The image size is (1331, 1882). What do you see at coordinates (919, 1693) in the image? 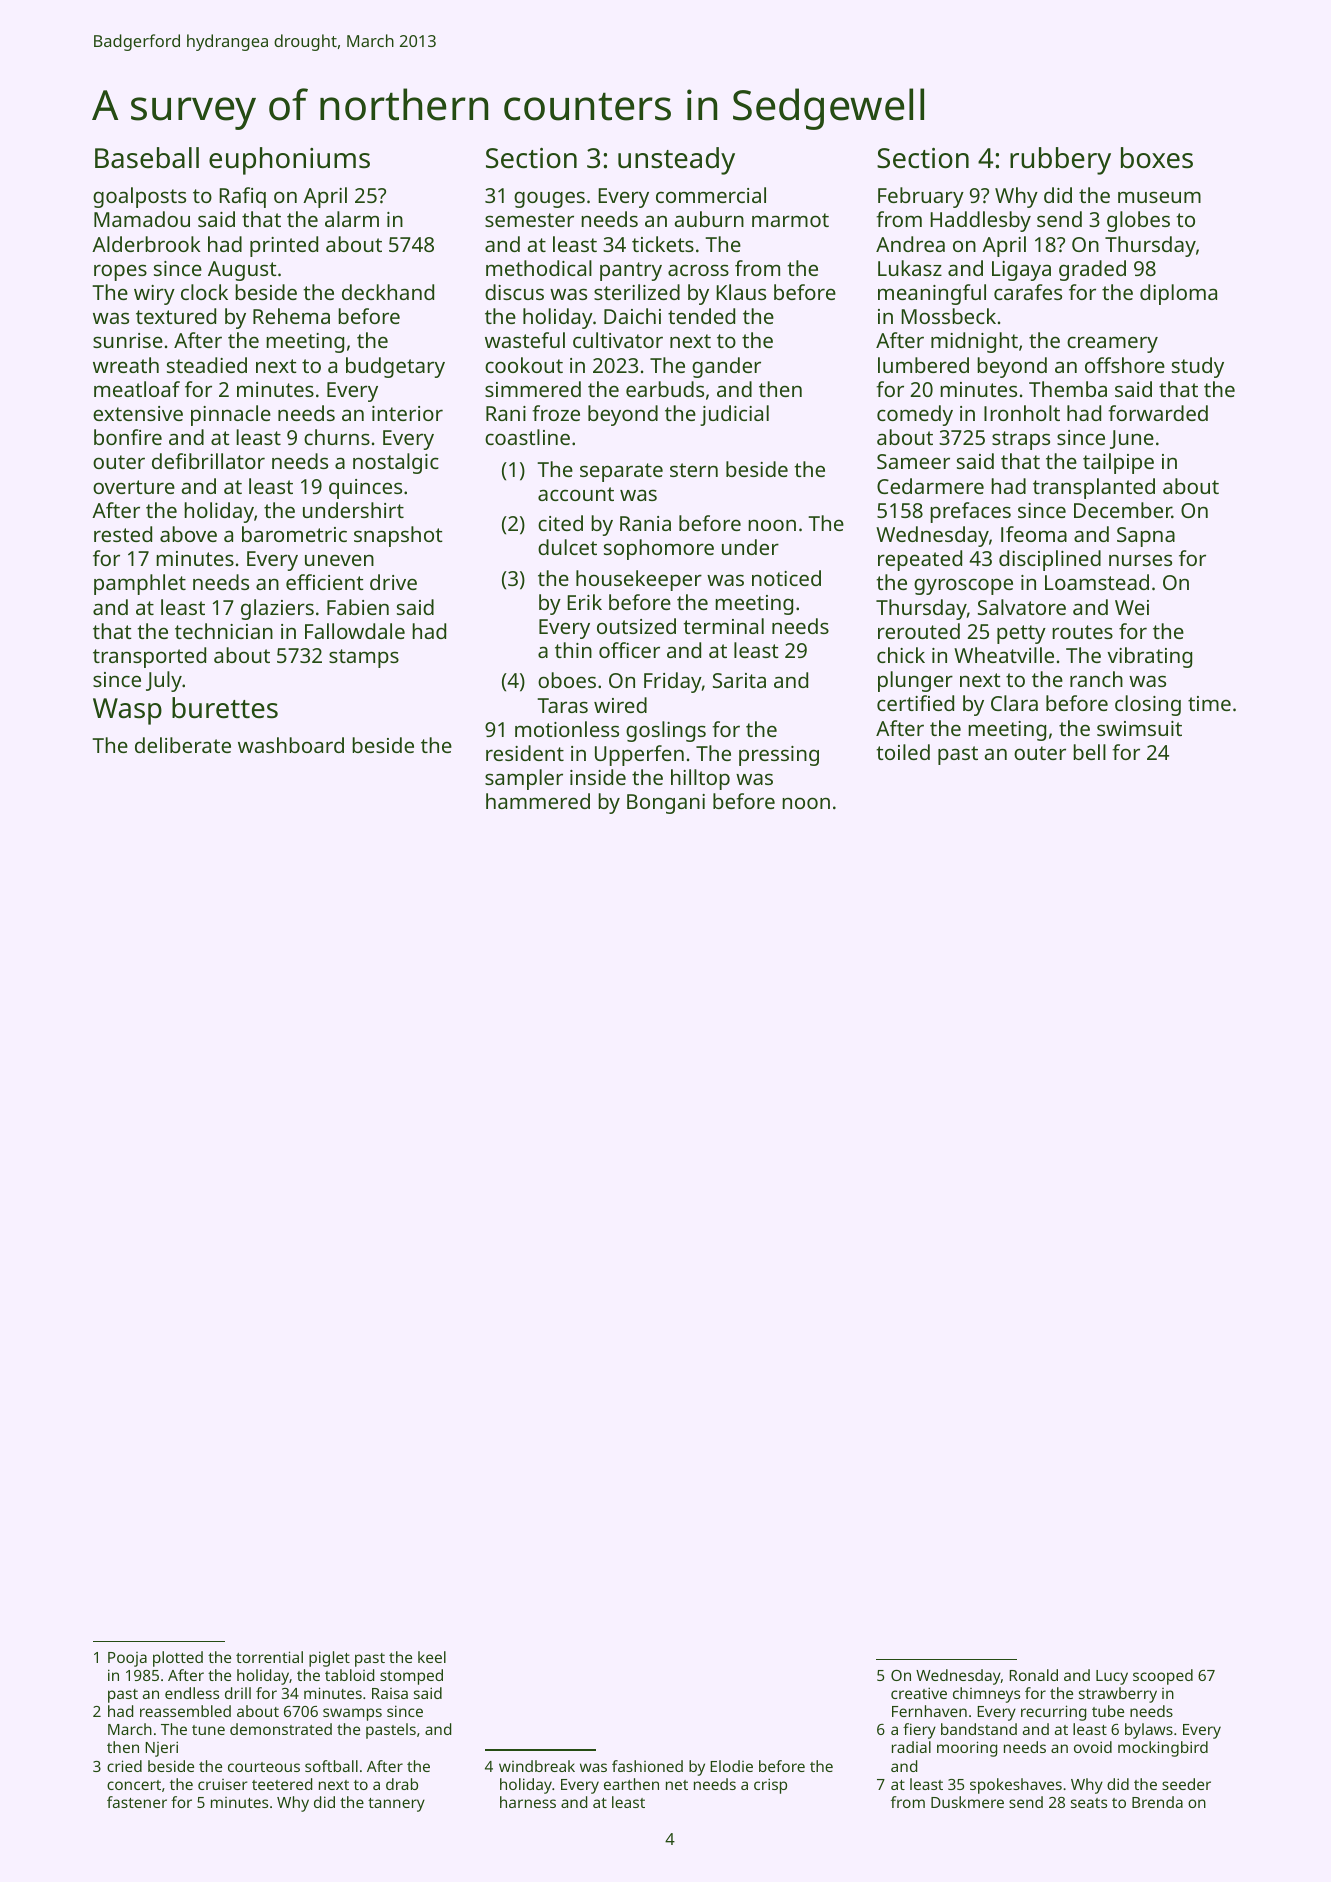
I see `creative` at bounding box center [919, 1693].
